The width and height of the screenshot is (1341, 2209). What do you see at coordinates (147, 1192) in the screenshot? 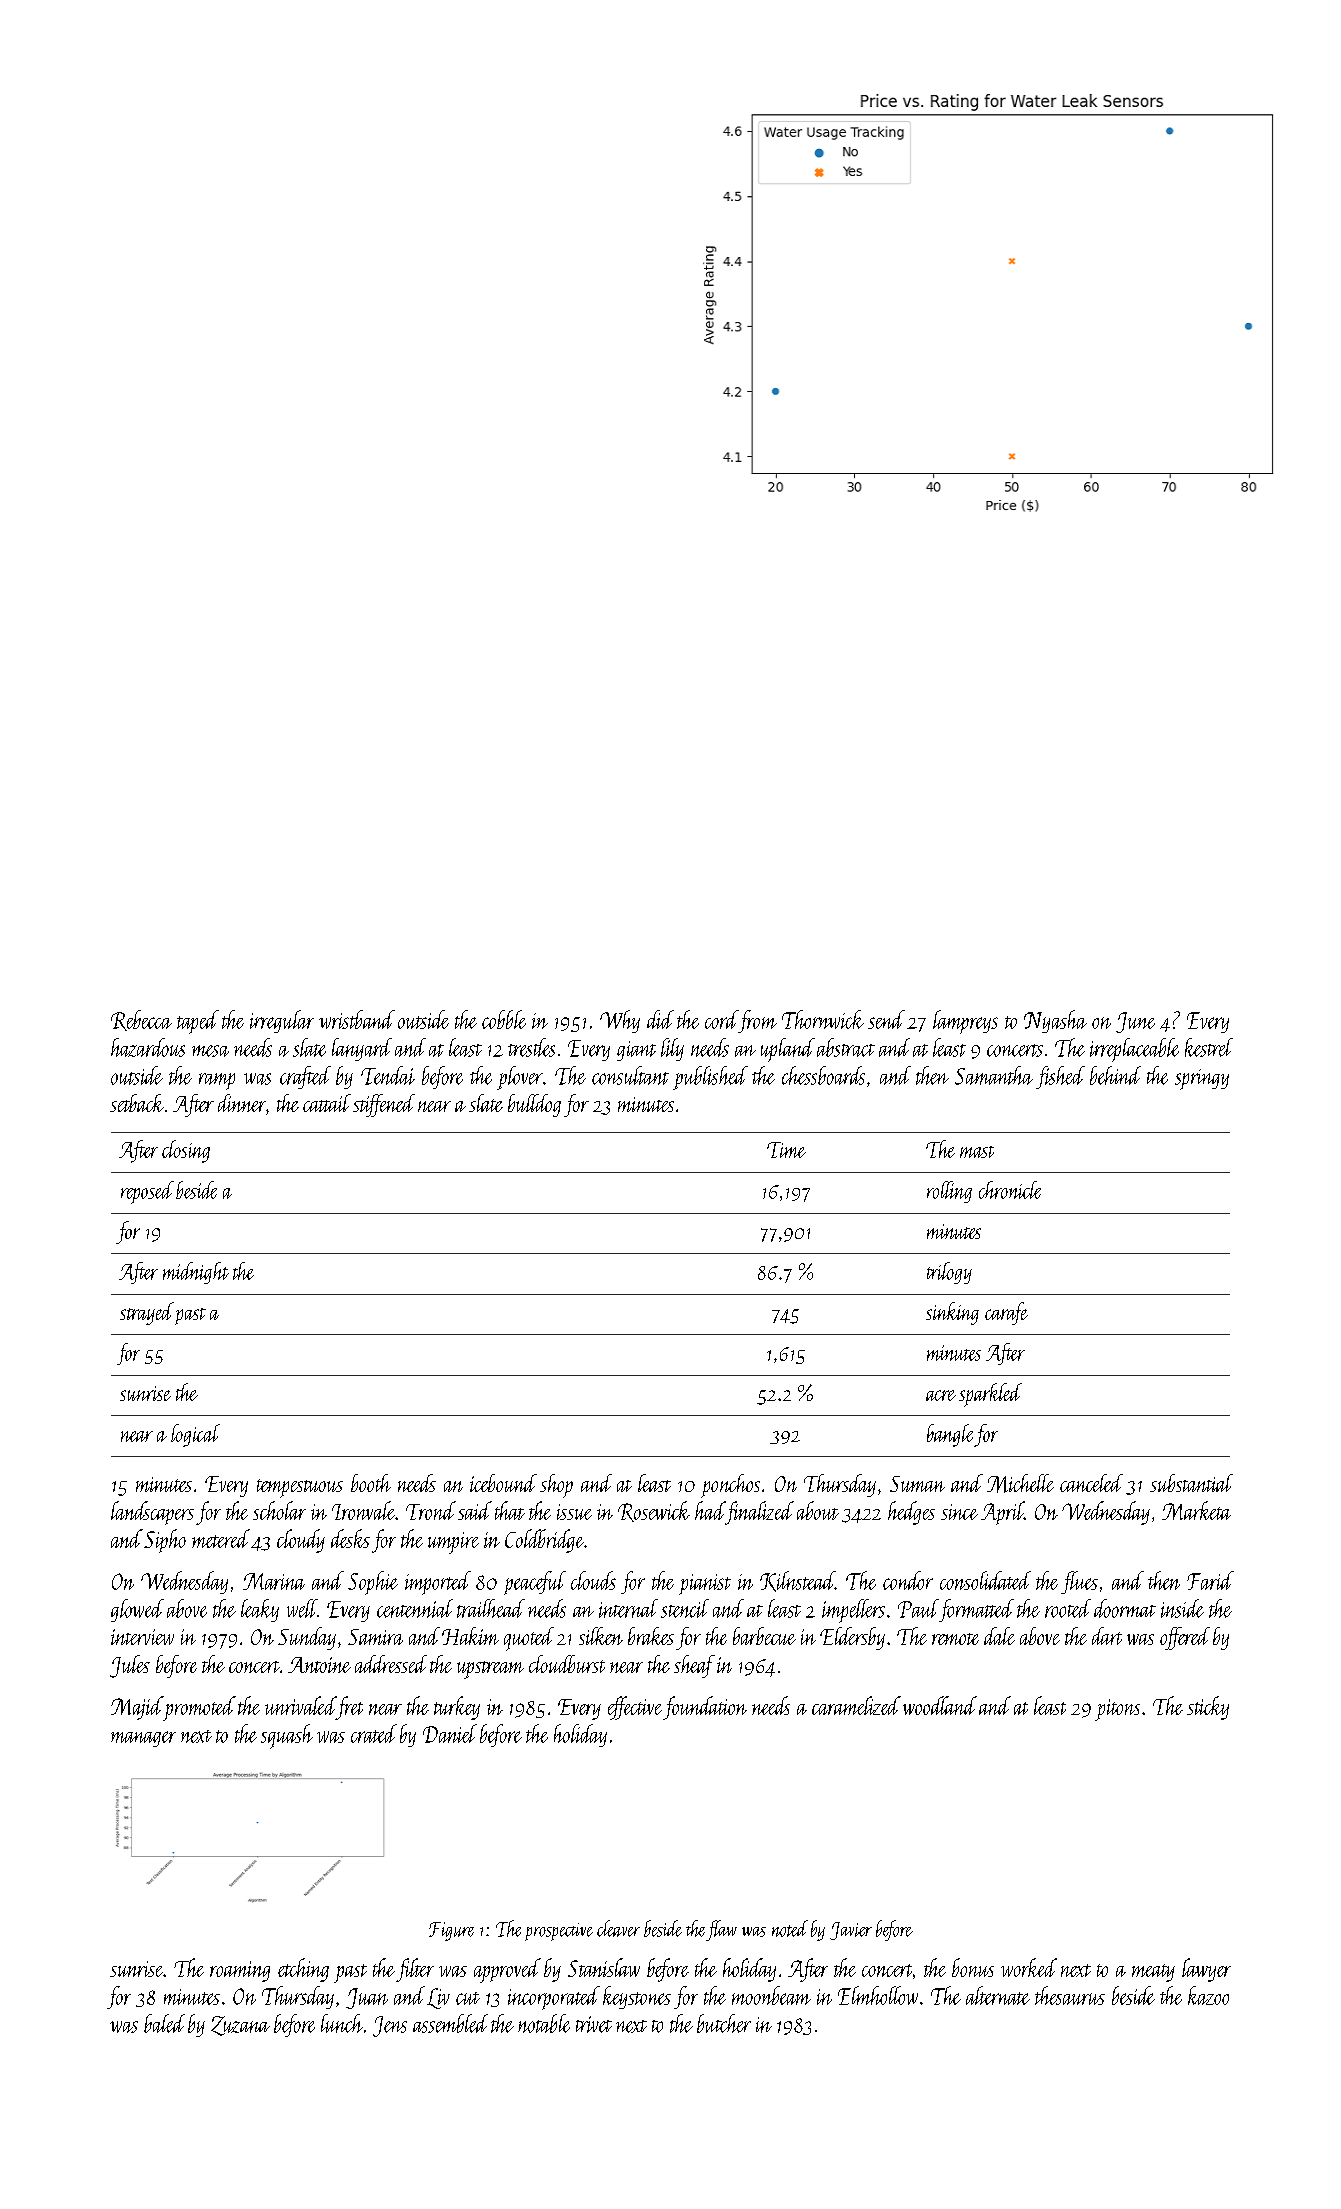
I see `reposed` at bounding box center [147, 1192].
